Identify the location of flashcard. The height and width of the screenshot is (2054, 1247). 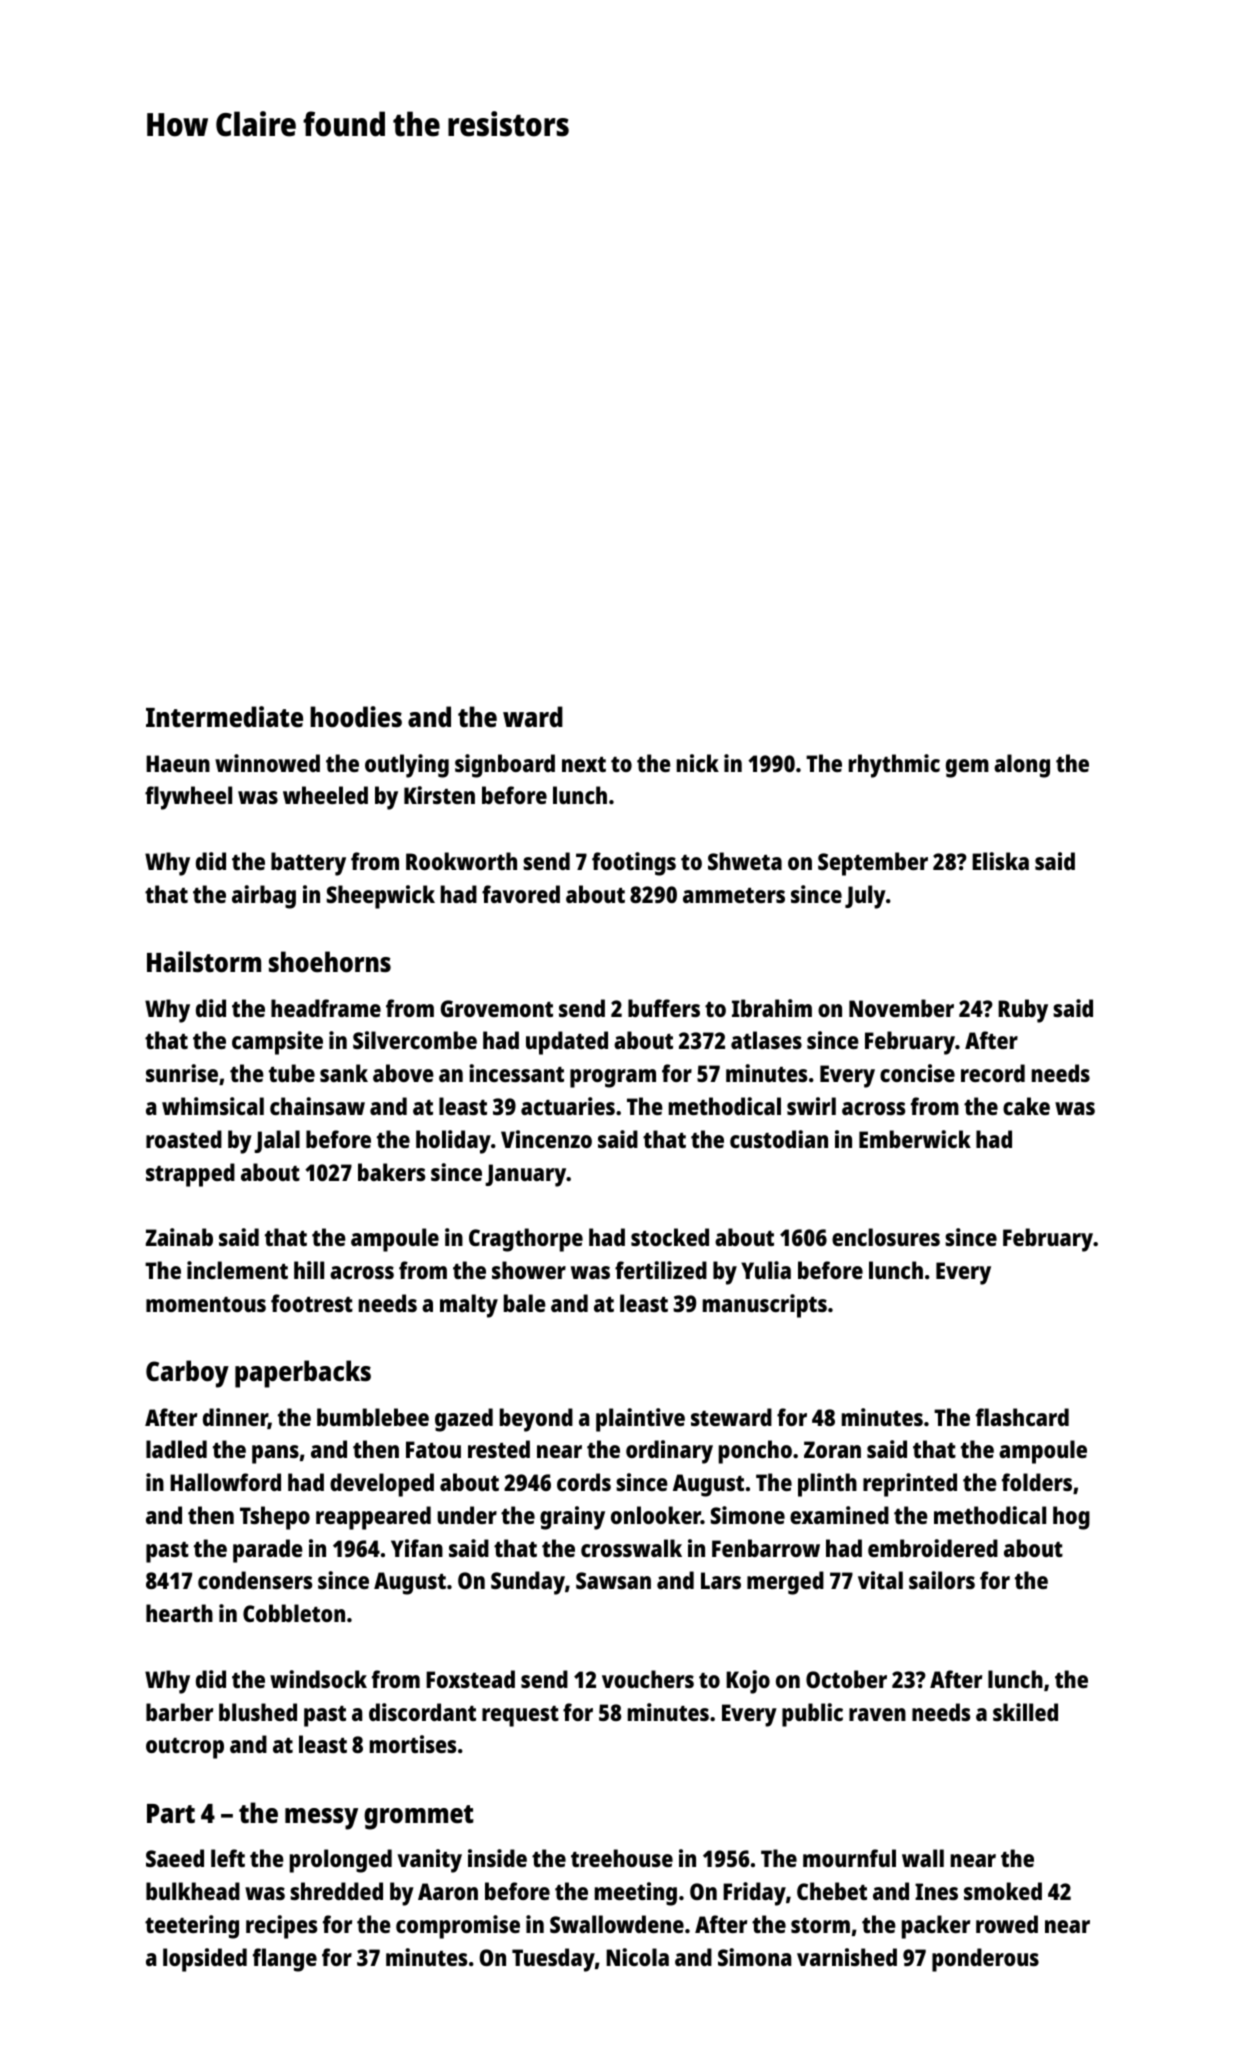
(1022, 1417).
